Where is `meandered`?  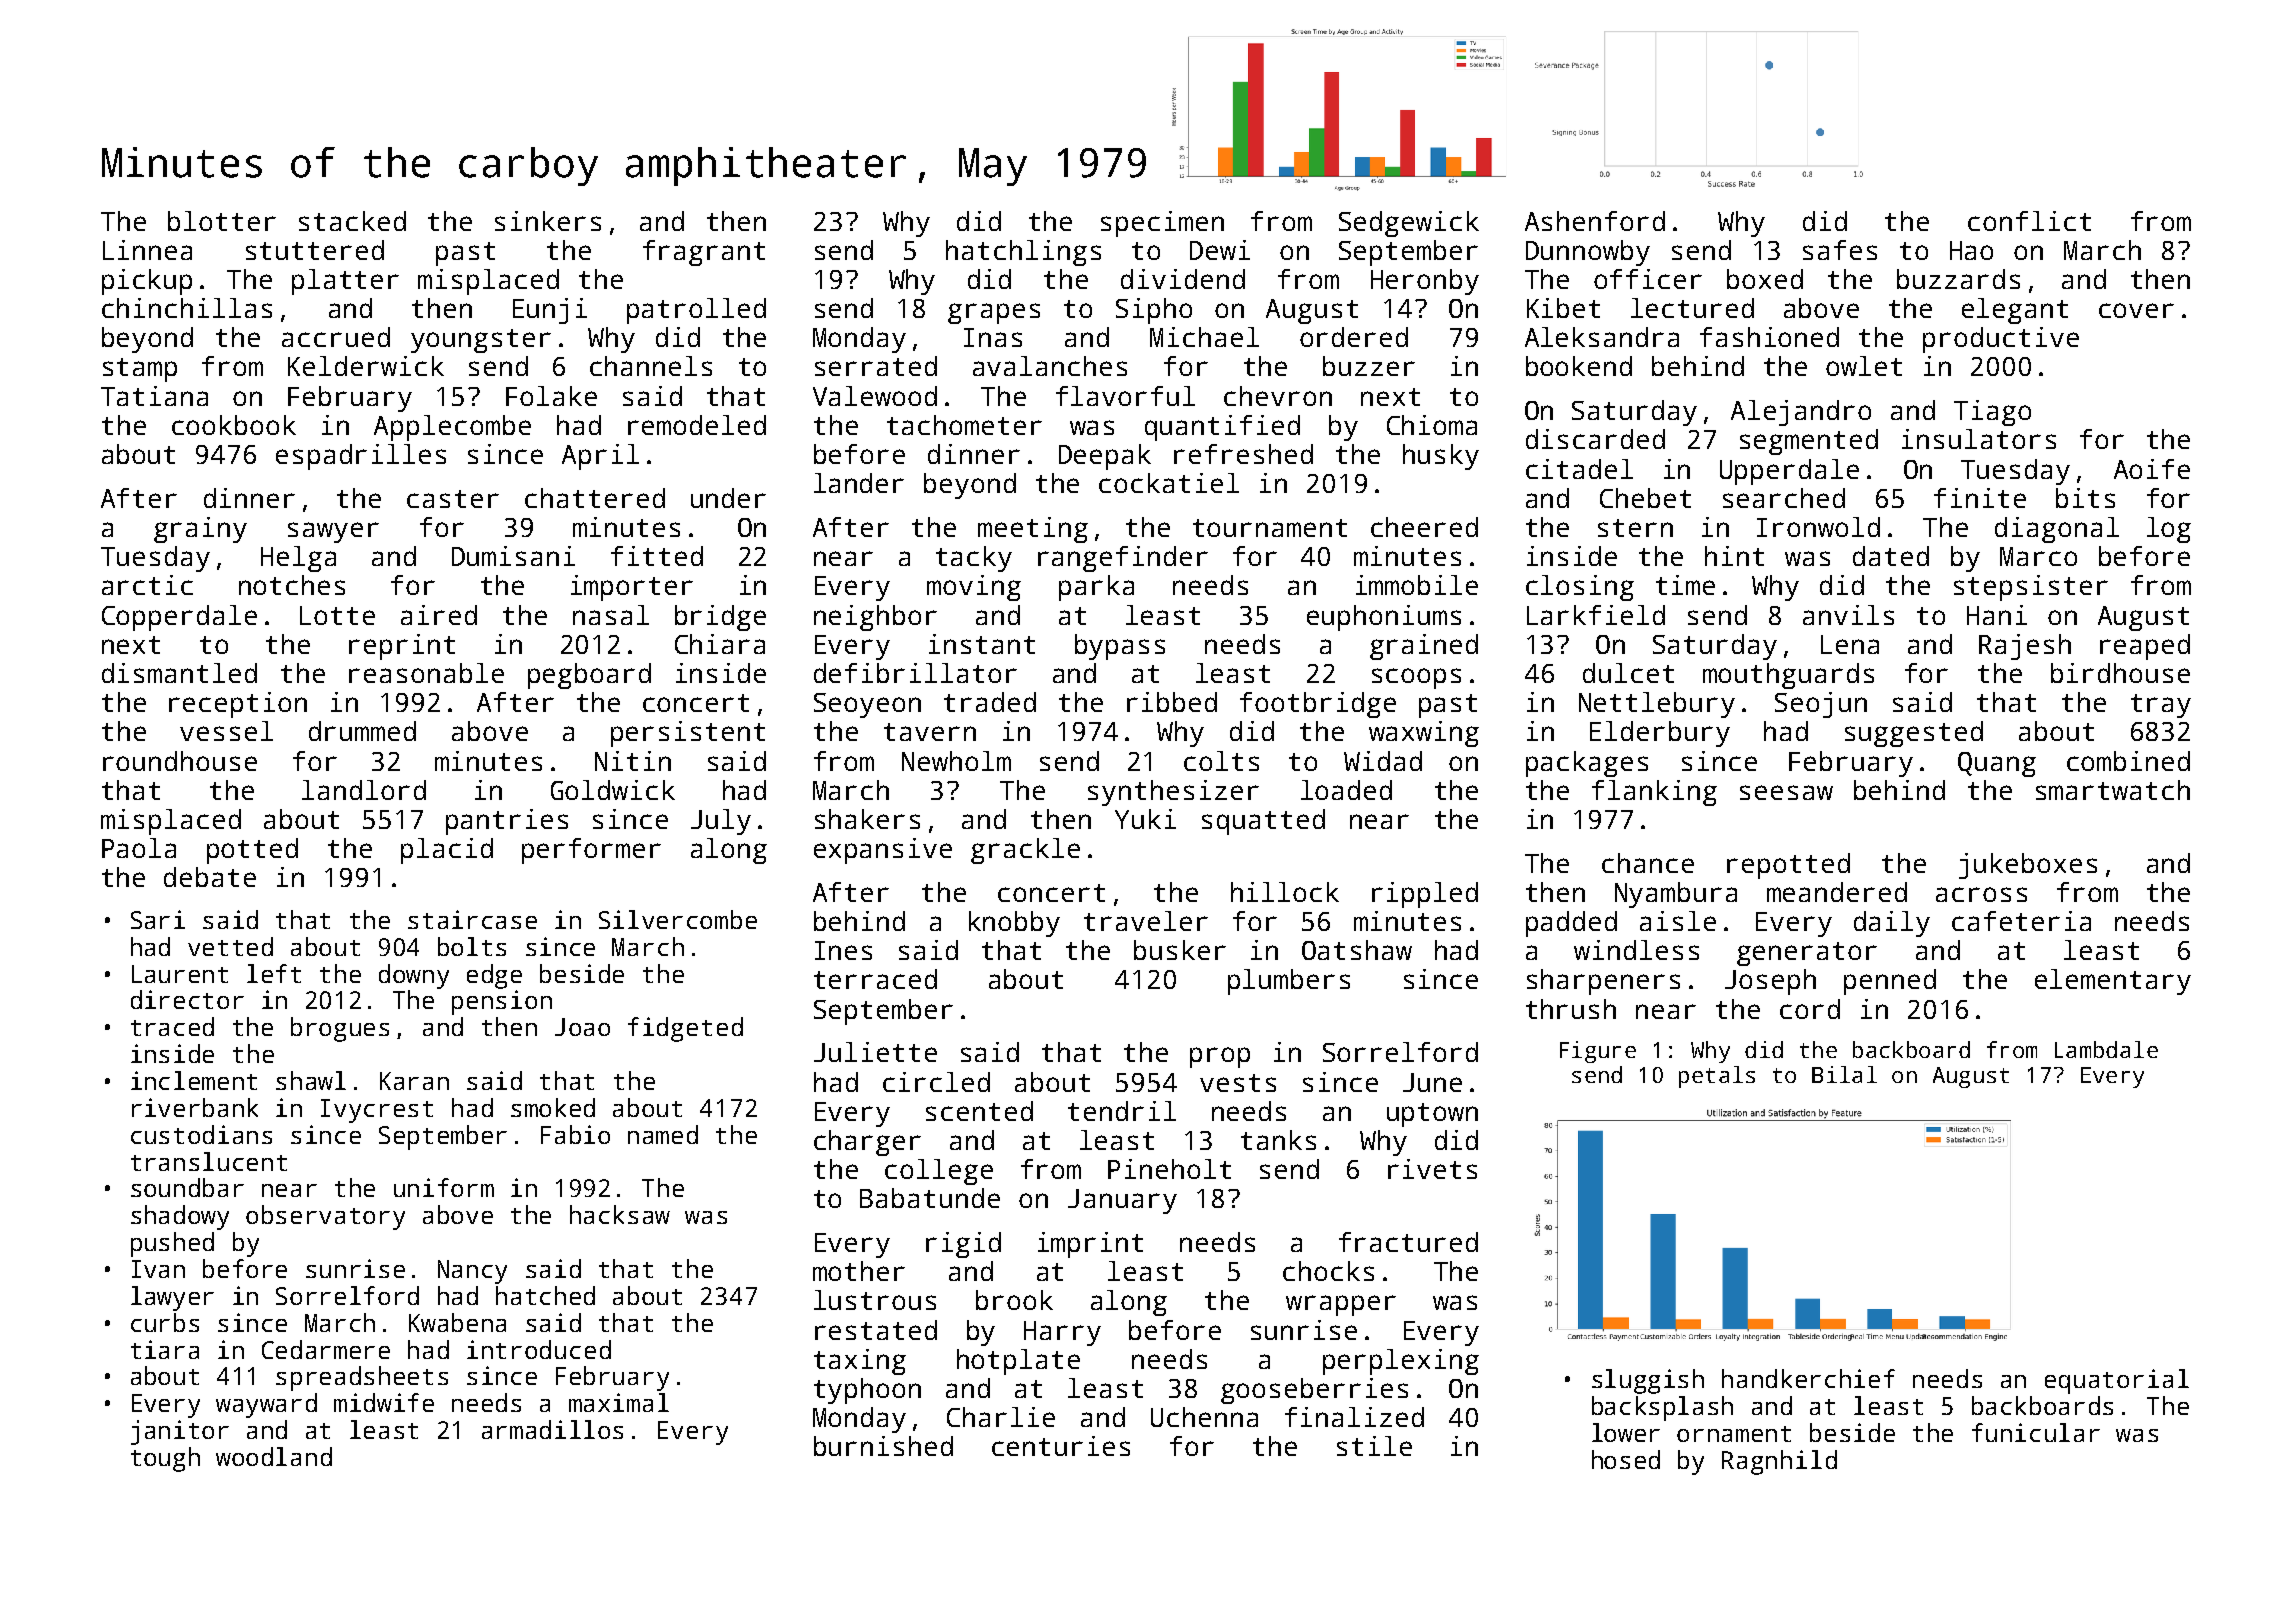
meandered is located at coordinates (1837, 892).
